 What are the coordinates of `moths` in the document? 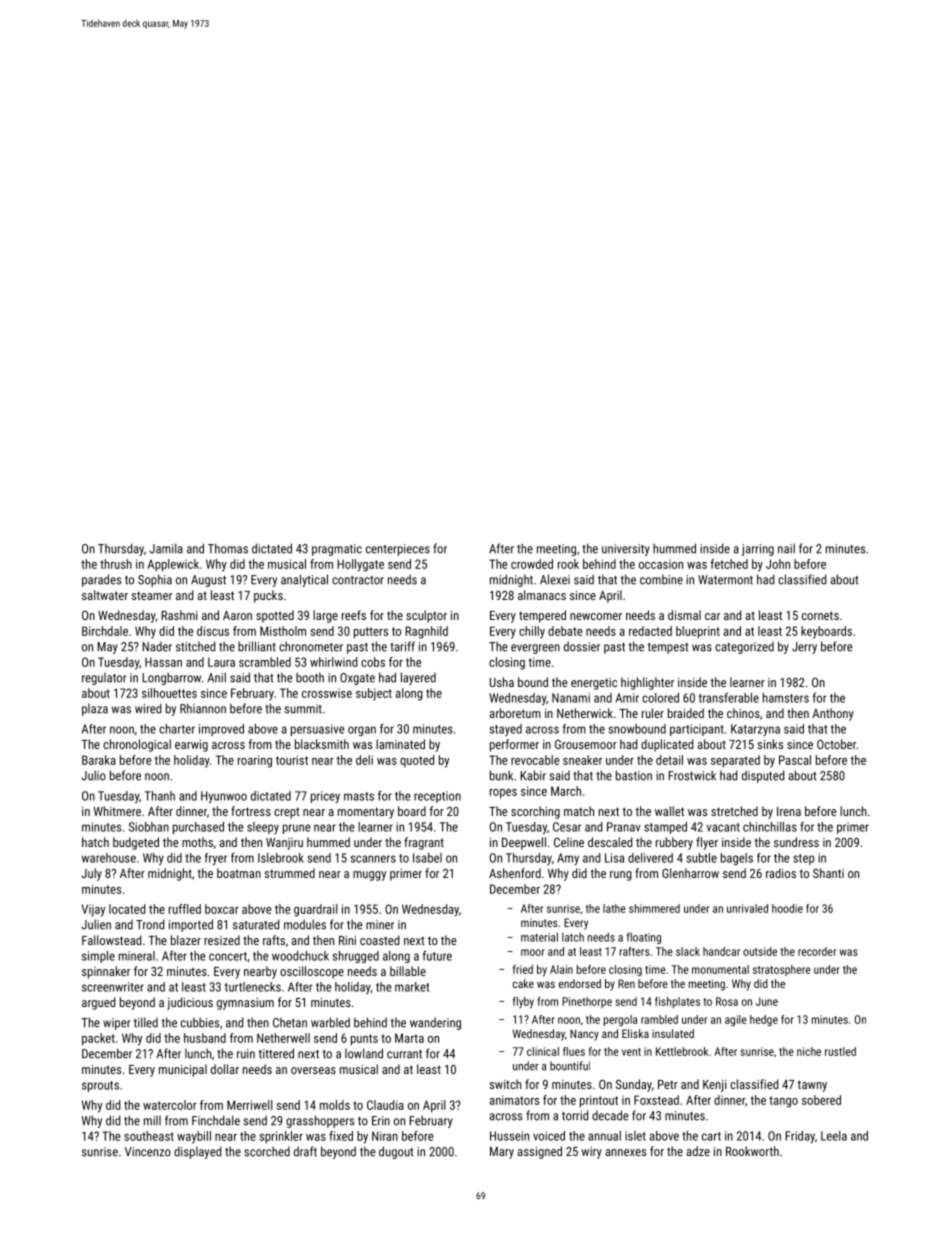 It's located at (197, 842).
